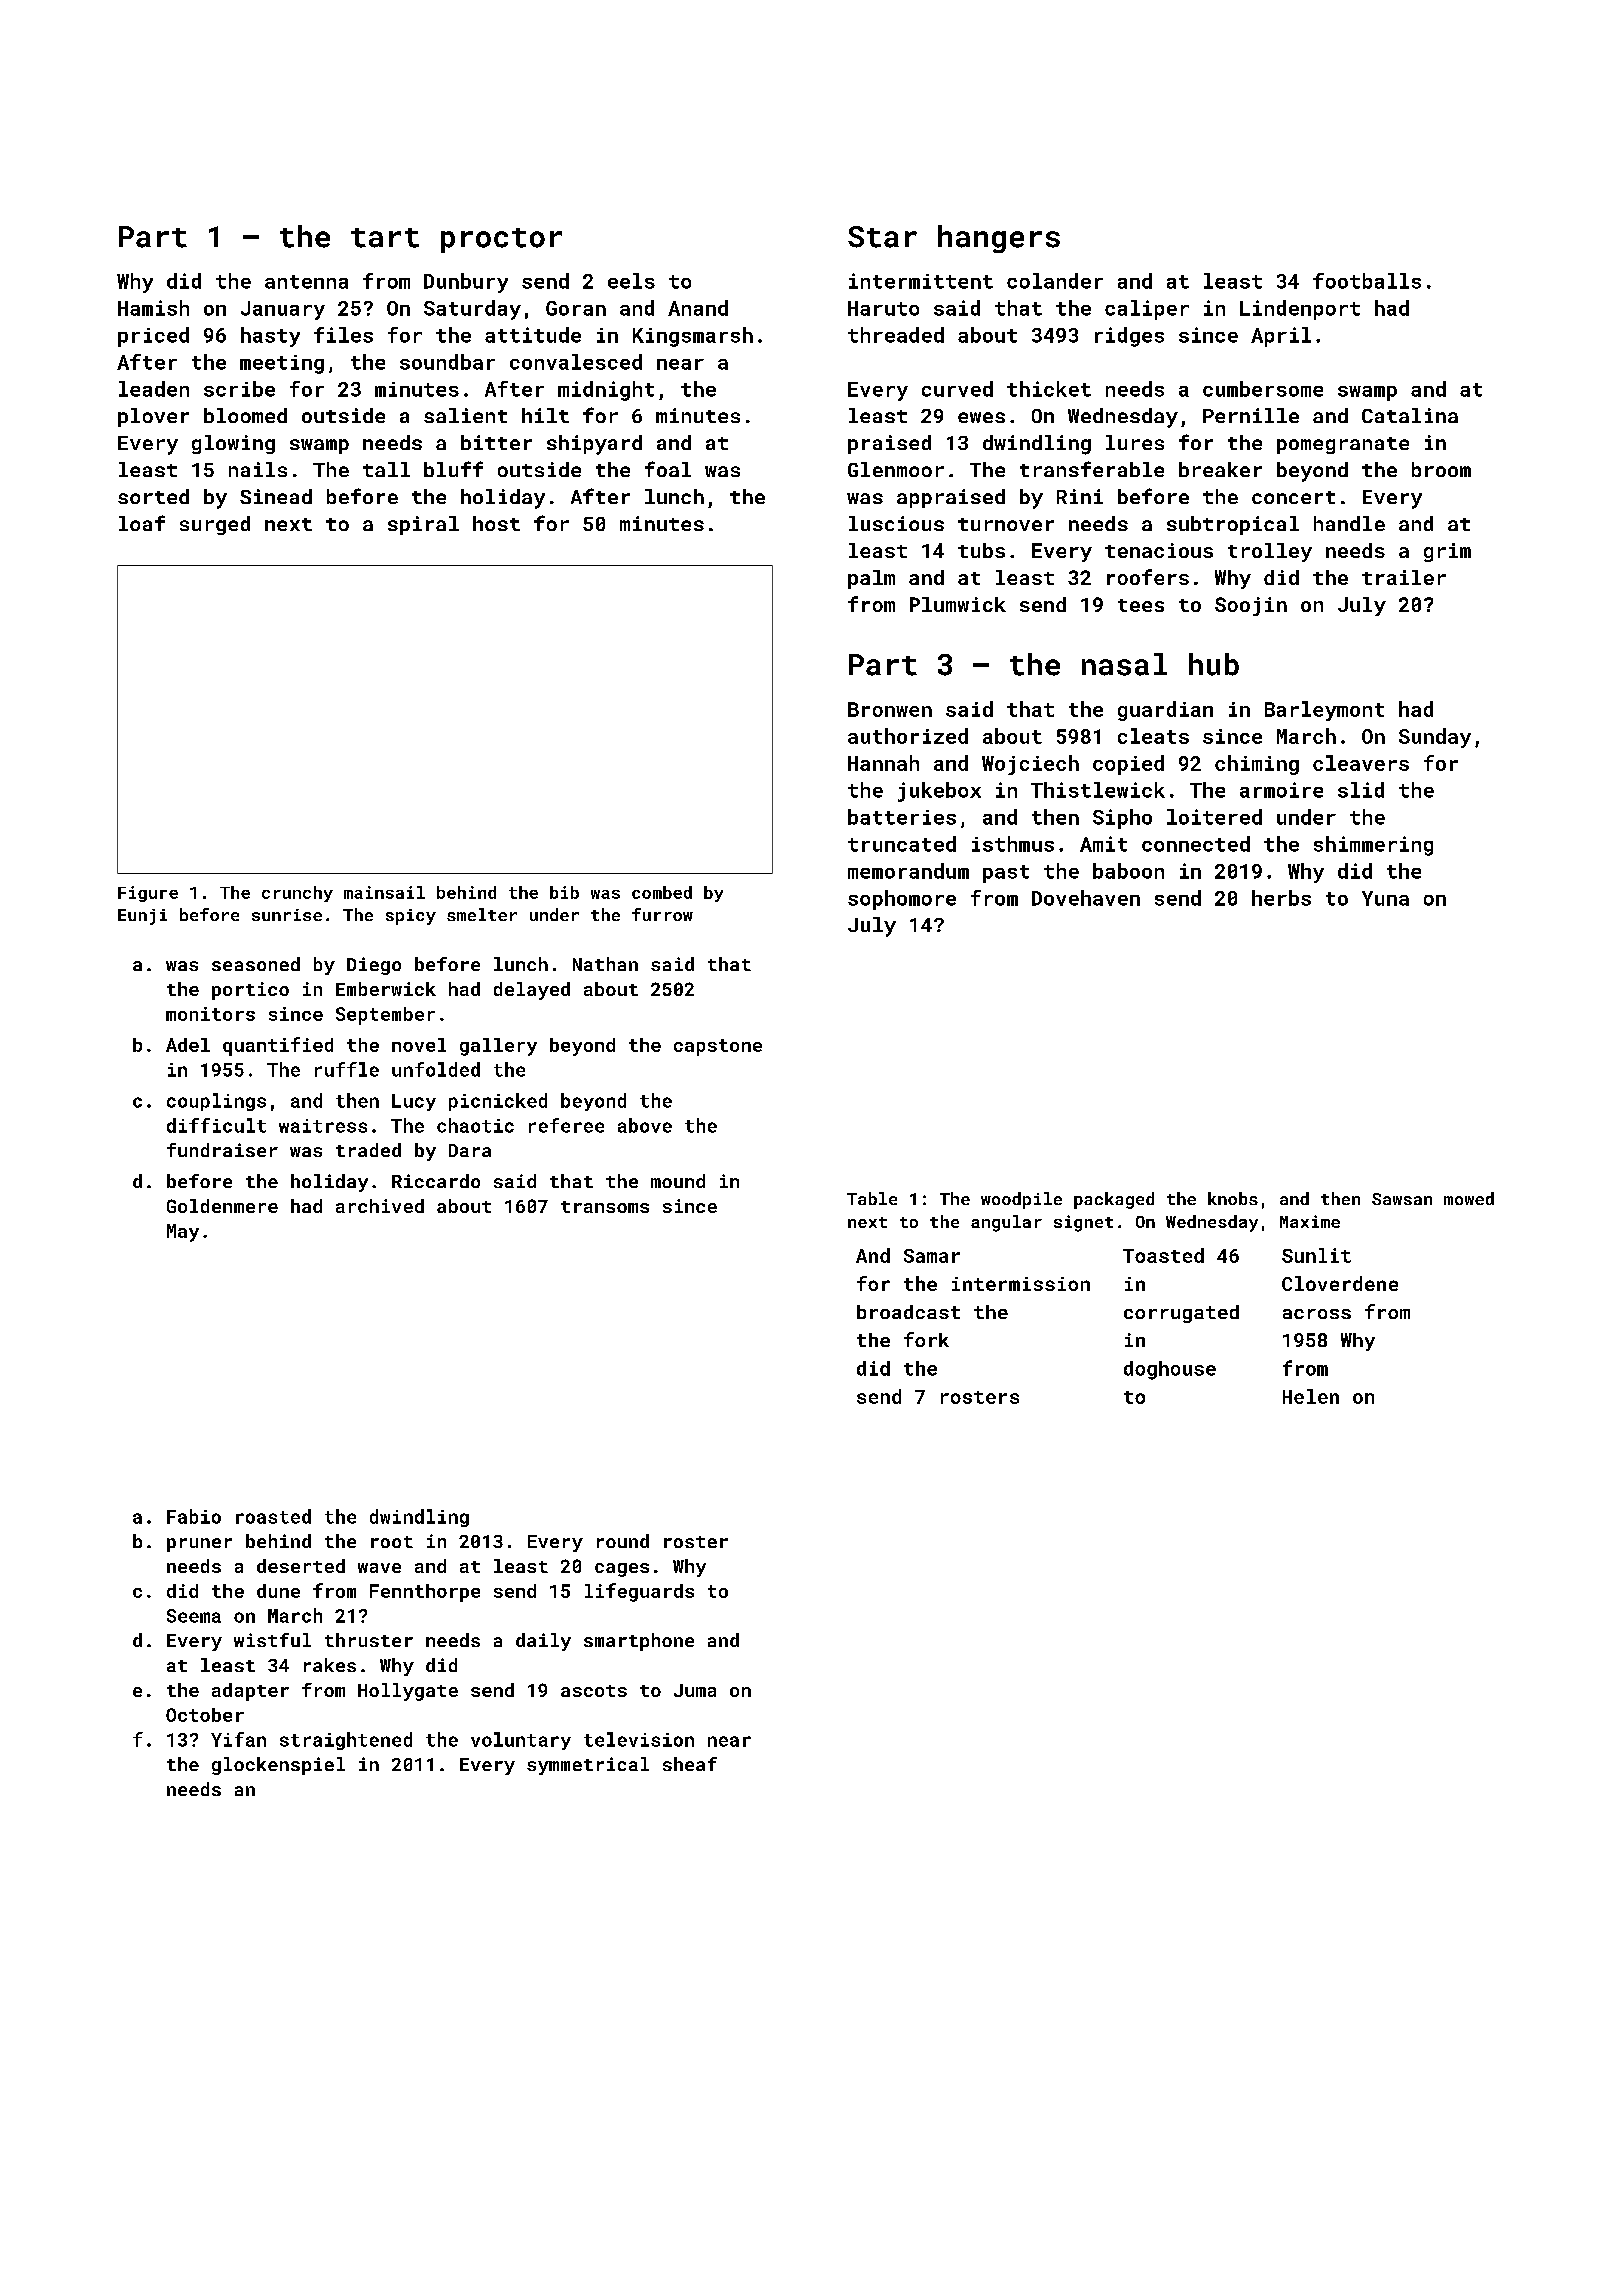  I want to click on Helen, so click(1311, 1396).
